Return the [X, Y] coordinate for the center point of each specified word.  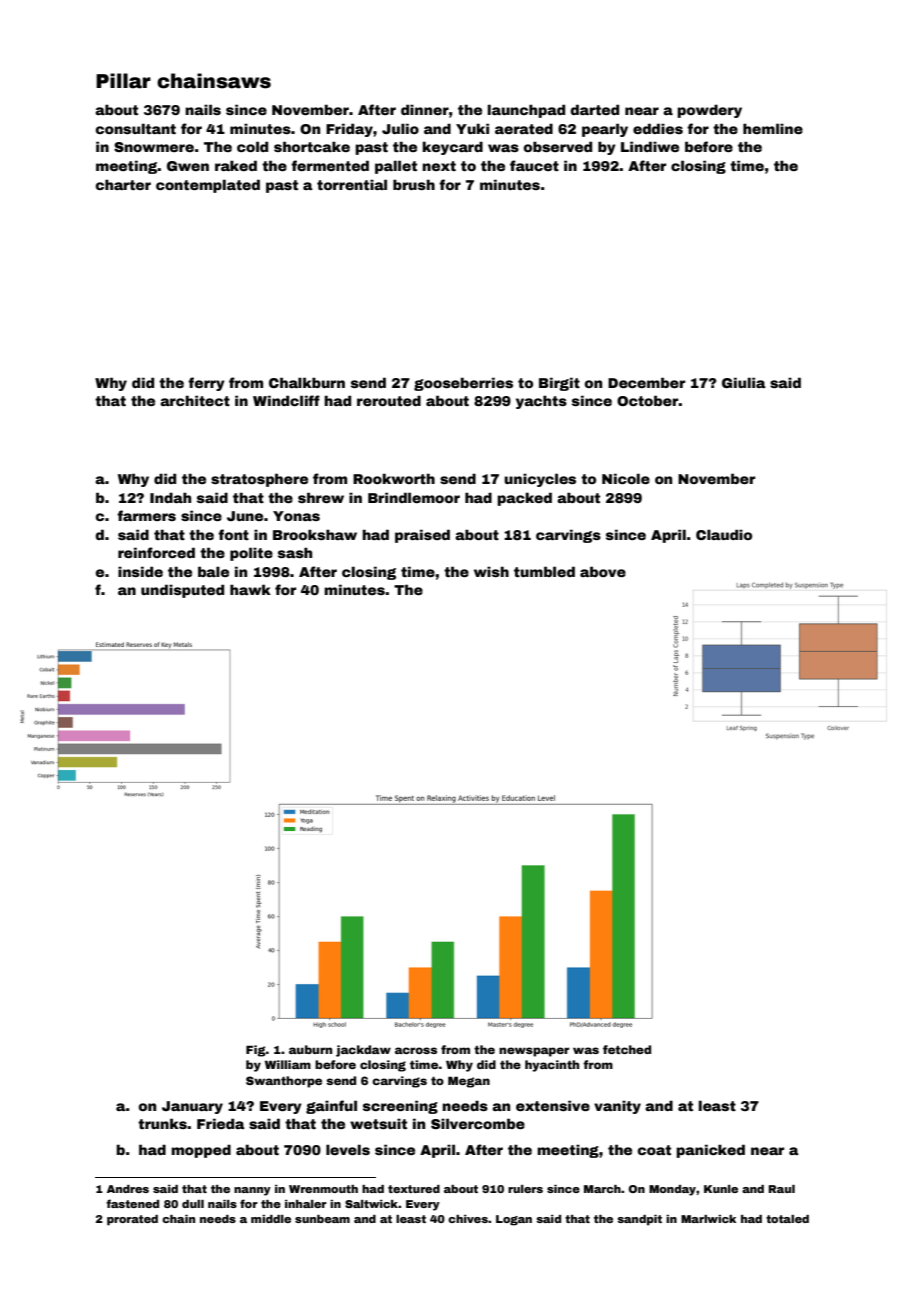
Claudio [724, 534]
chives [468, 1219]
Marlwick [708, 1219]
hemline [773, 128]
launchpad [526, 111]
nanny [252, 1191]
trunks [162, 1123]
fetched [627, 1049]
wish [491, 571]
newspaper [534, 1052]
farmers [146, 515]
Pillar [123, 81]
